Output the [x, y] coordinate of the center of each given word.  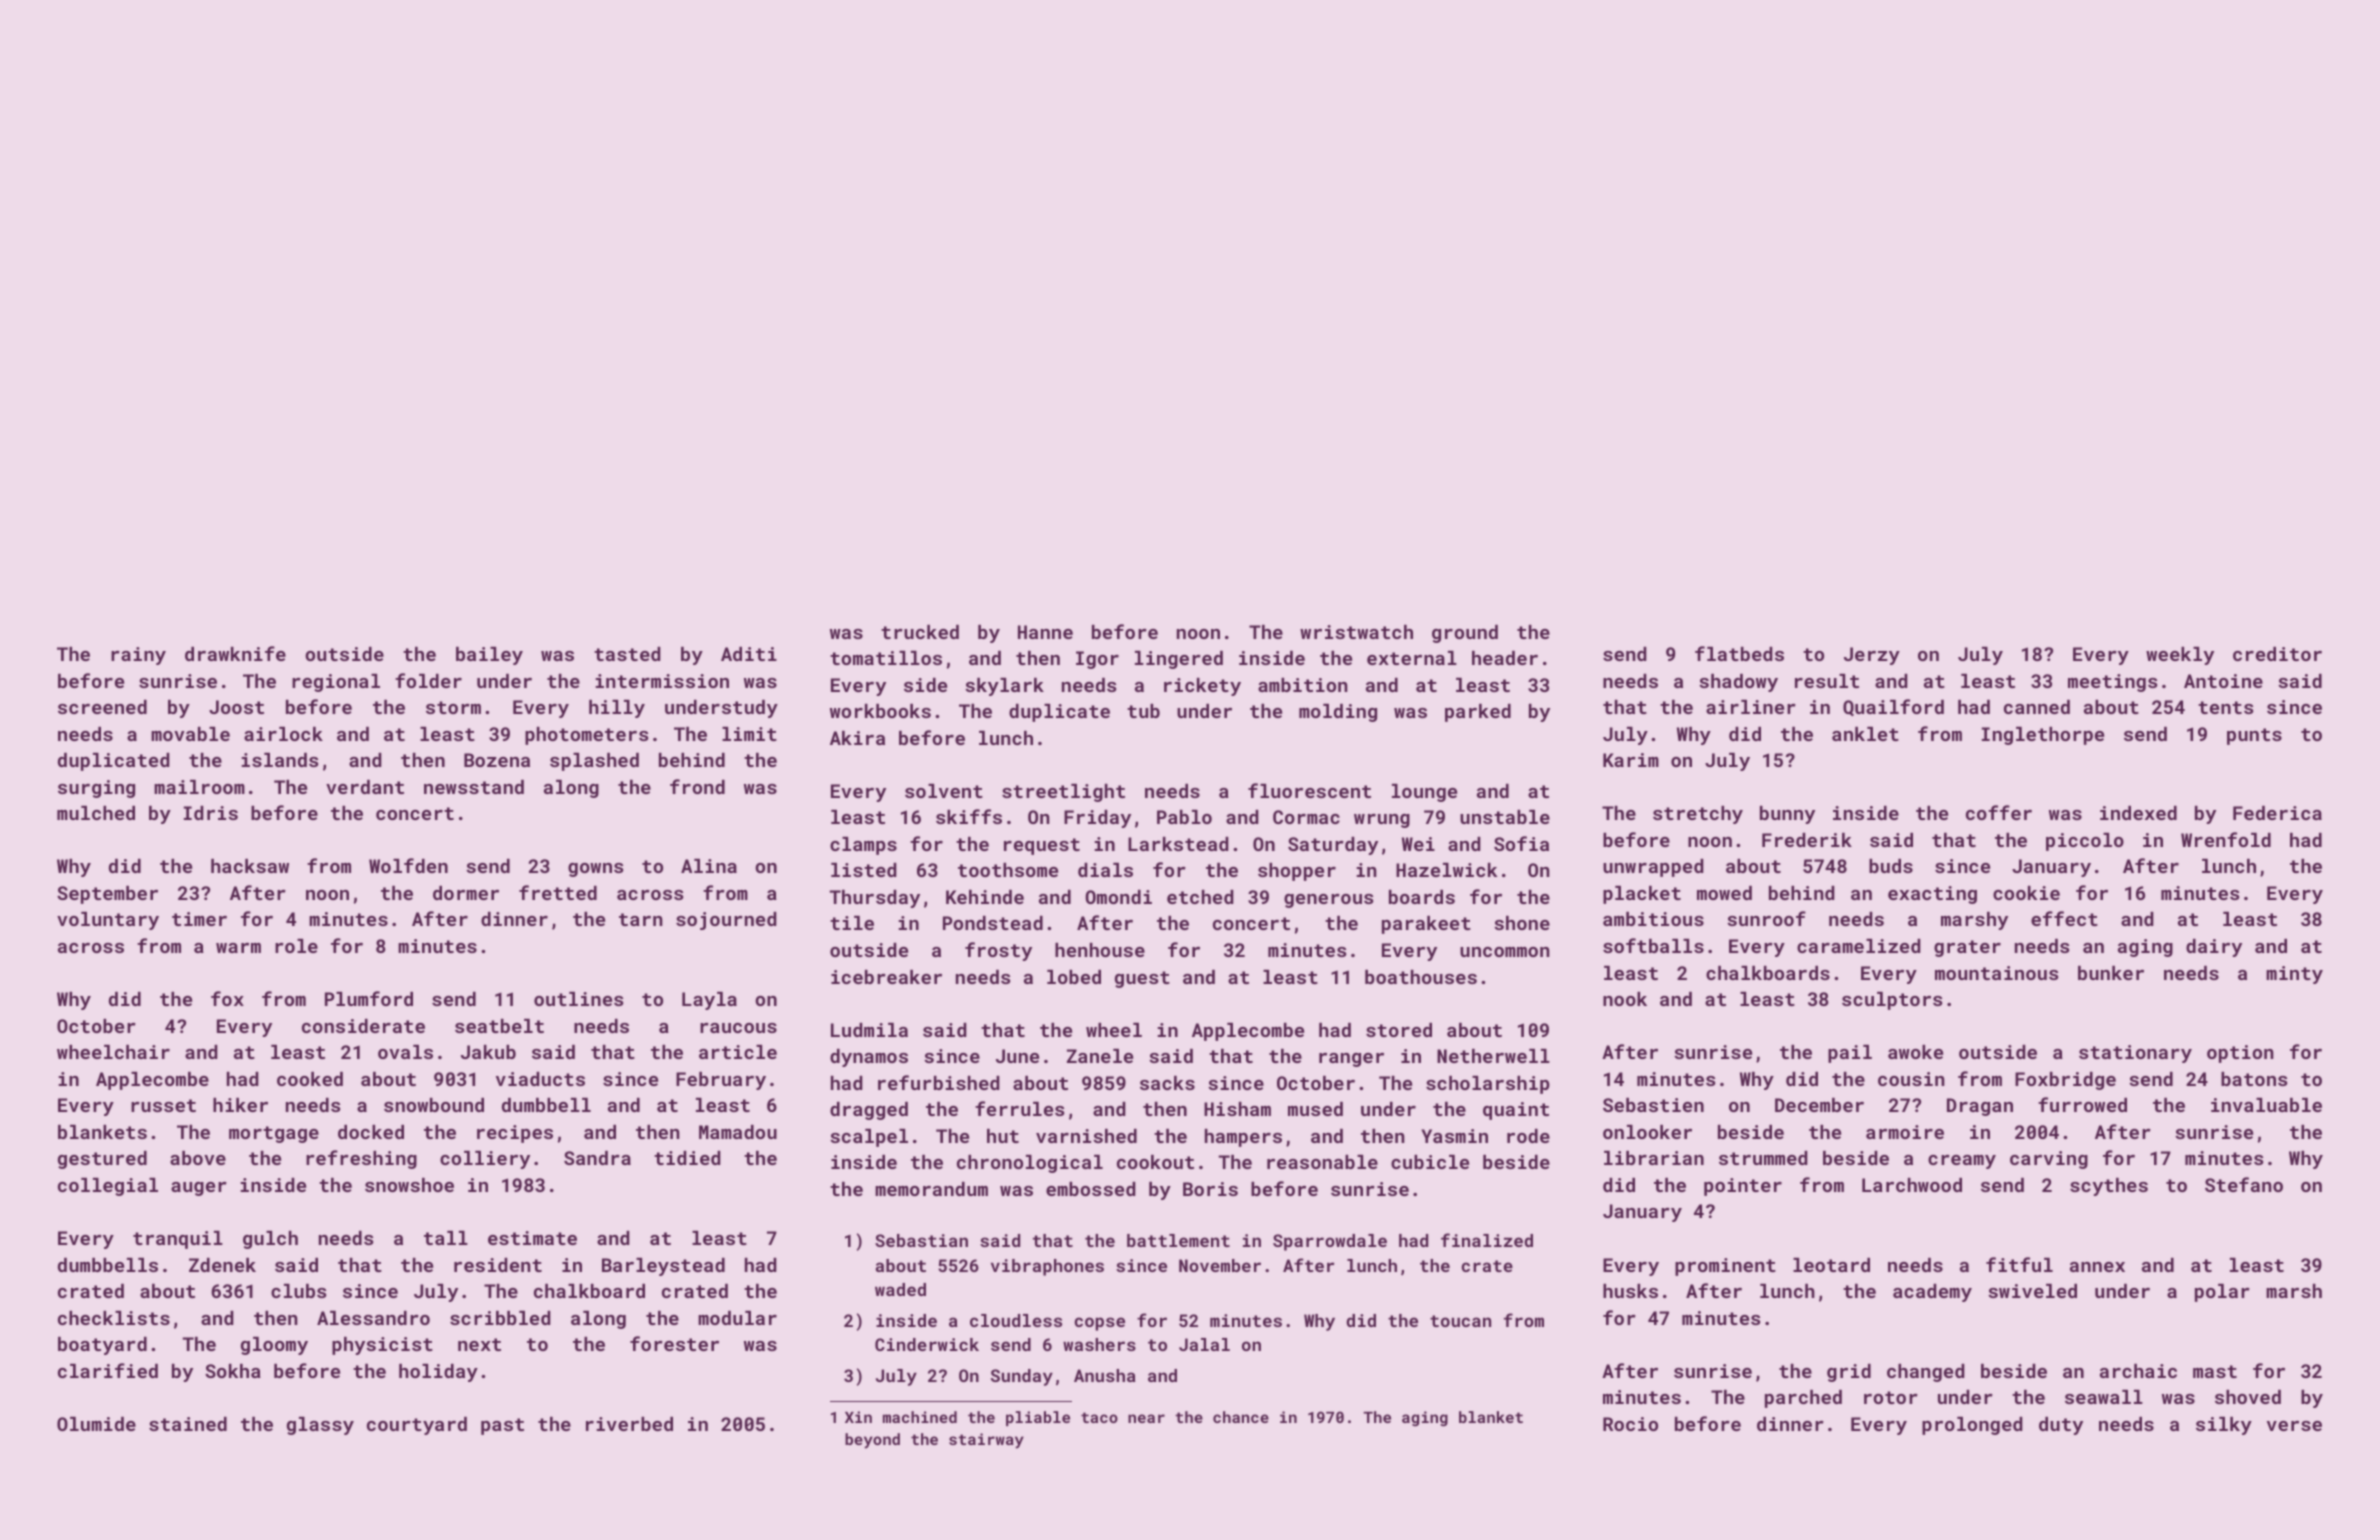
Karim [1631, 760]
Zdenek [222, 1265]
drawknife [235, 653]
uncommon [1505, 952]
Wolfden [408, 865]
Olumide [96, 1424]
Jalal [1204, 1344]
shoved [2248, 1397]
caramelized [1859, 946]
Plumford [369, 998]
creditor [2277, 654]
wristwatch [1356, 632]
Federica [2277, 813]
